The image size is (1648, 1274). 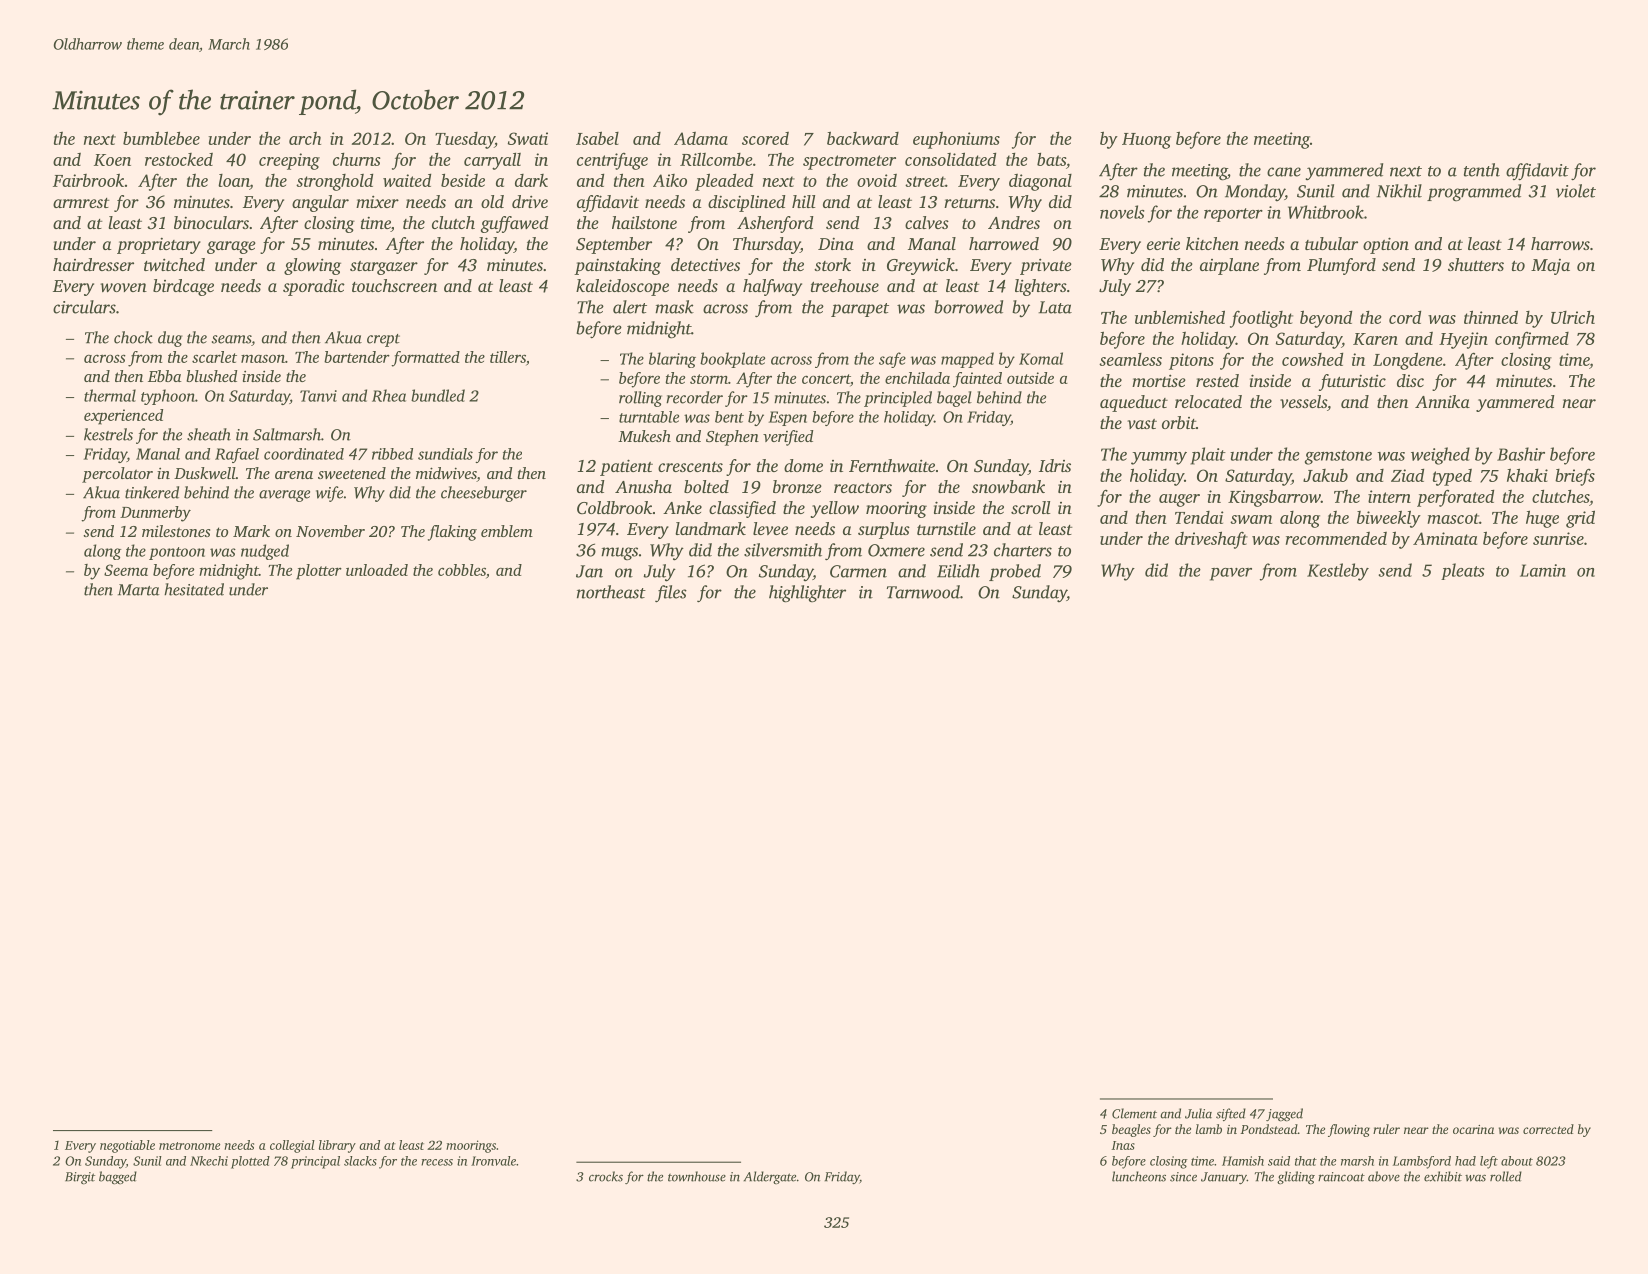 What do you see at coordinates (1338, 572) in the screenshot?
I see `Kestleby` at bounding box center [1338, 572].
